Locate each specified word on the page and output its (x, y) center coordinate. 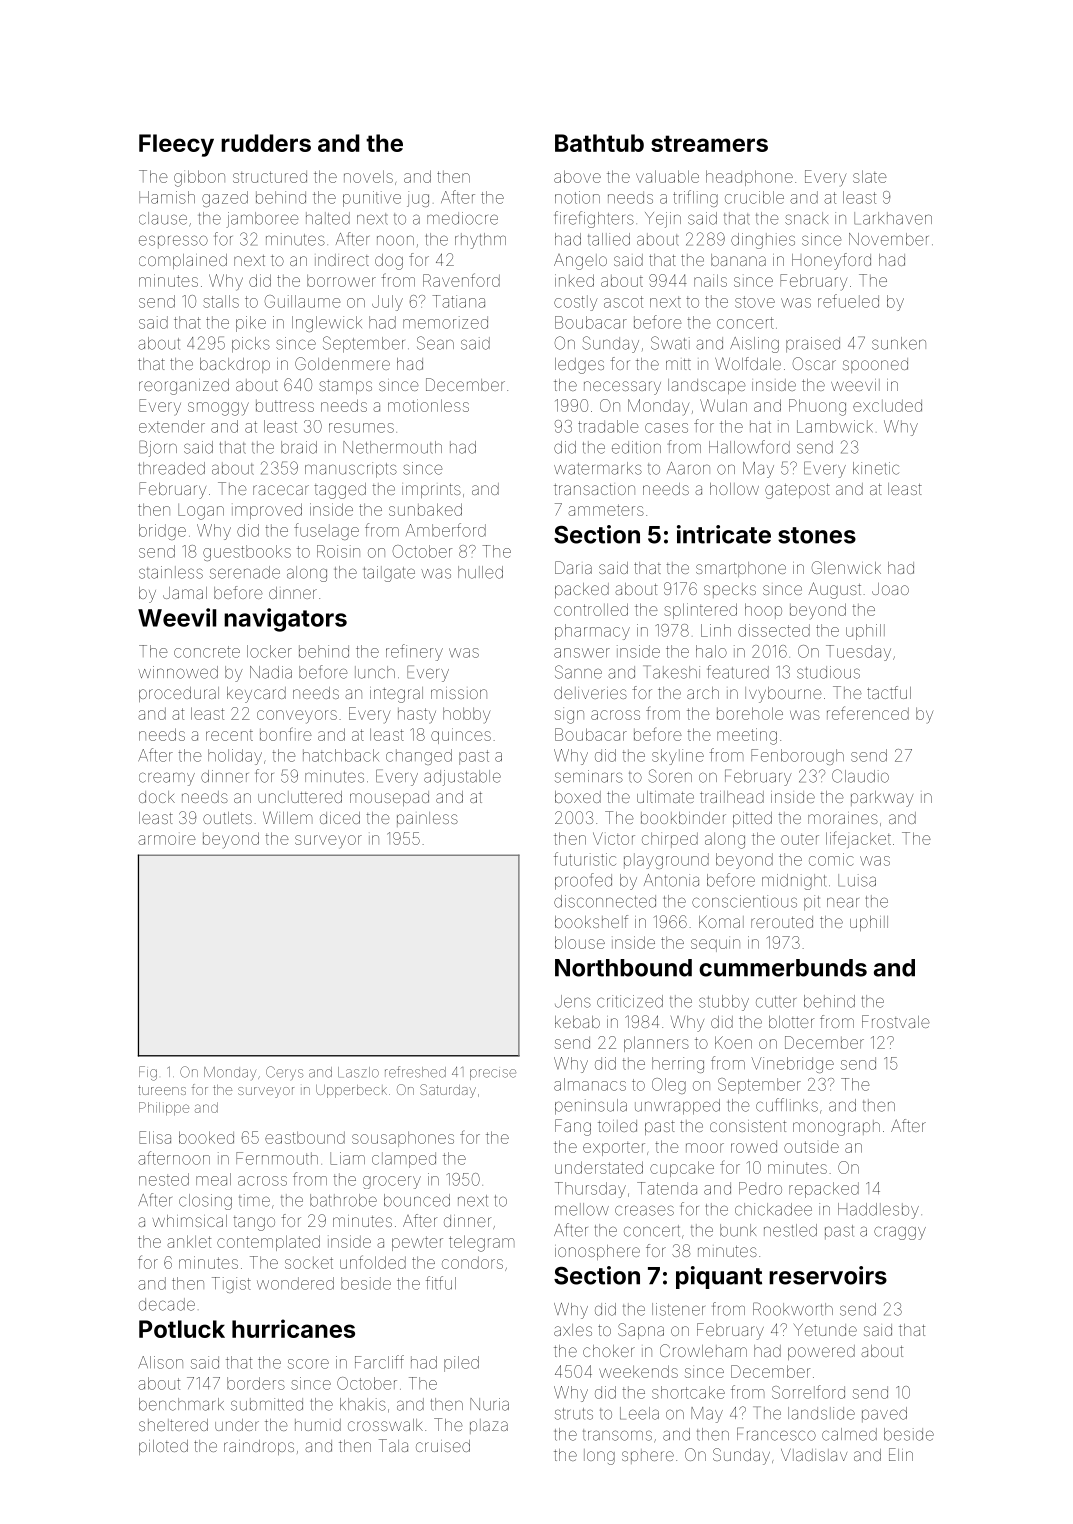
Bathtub (599, 143)
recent (229, 735)
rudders (266, 143)
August (834, 590)
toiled (617, 1126)
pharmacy (592, 632)
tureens (162, 1090)
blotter (791, 1022)
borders (256, 1383)
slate (870, 176)
